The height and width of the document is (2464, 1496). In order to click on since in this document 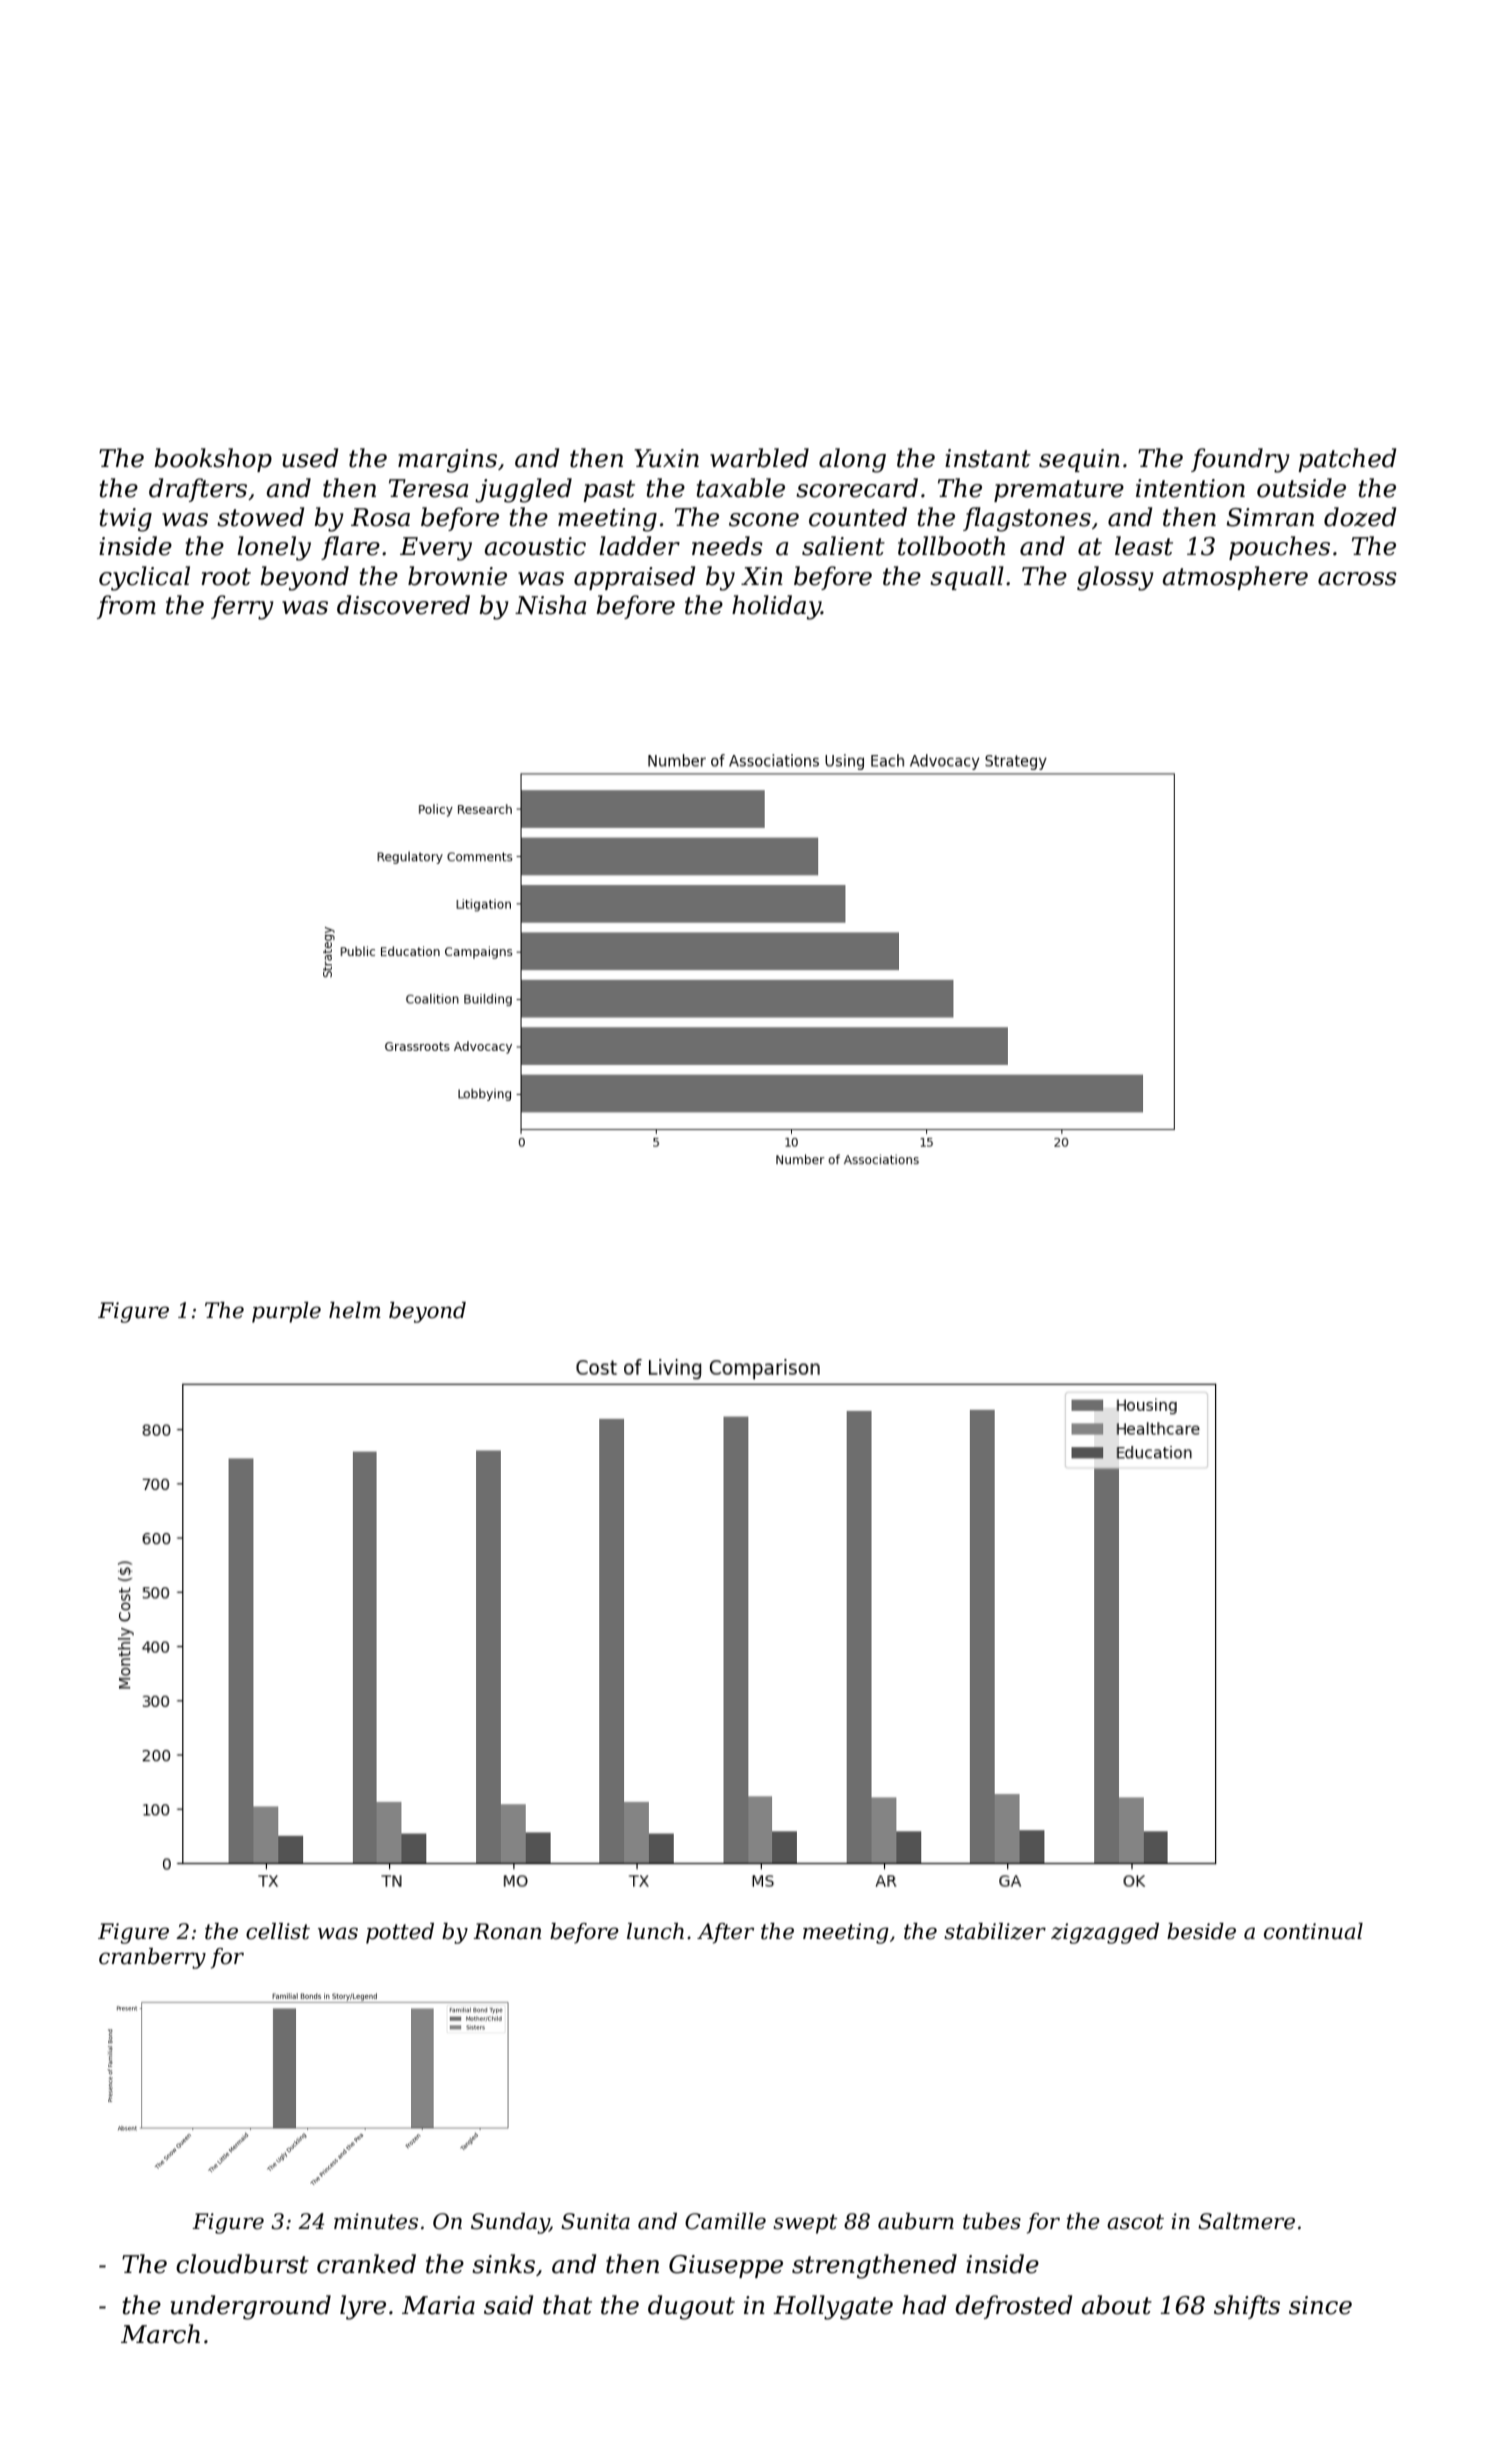, I will do `click(1320, 2305)`.
